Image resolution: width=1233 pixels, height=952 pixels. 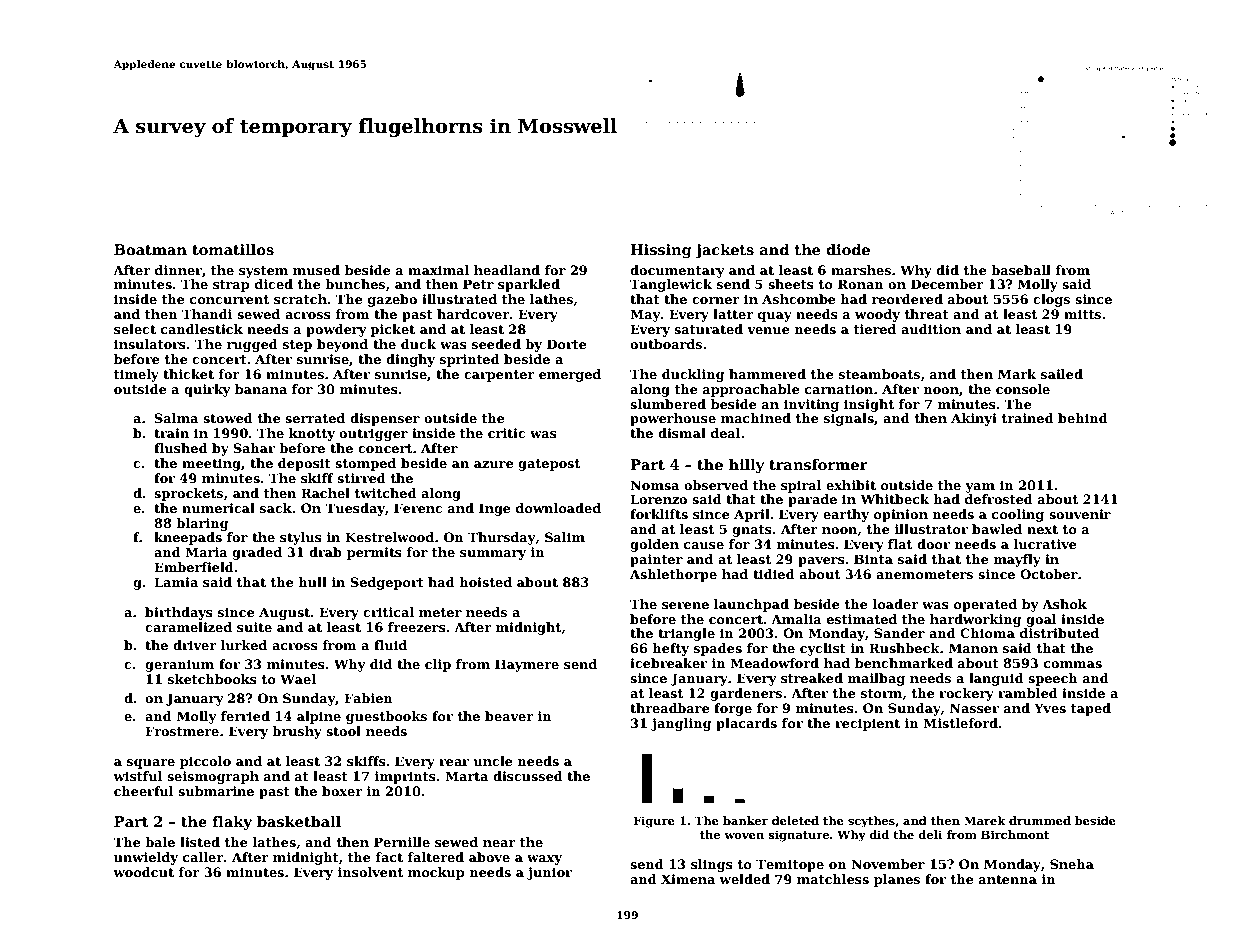 What do you see at coordinates (459, 299) in the page?
I see `illustrated` at bounding box center [459, 299].
